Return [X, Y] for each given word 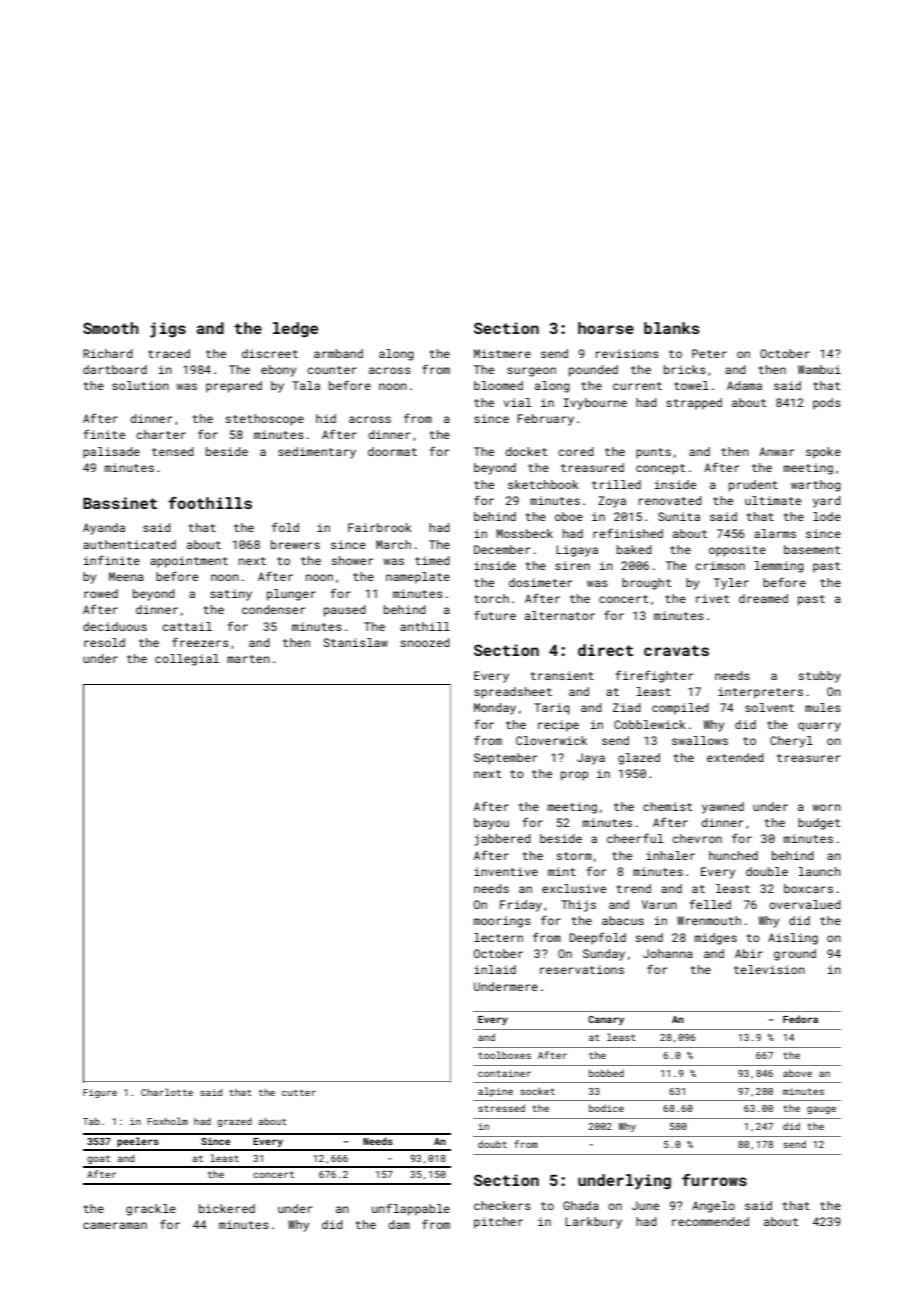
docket [526, 451]
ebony [278, 371]
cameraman [115, 1225]
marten [248, 659]
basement [812, 549]
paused [345, 611]
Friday [521, 906]
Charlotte [167, 1092]
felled [710, 904]
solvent [769, 707]
